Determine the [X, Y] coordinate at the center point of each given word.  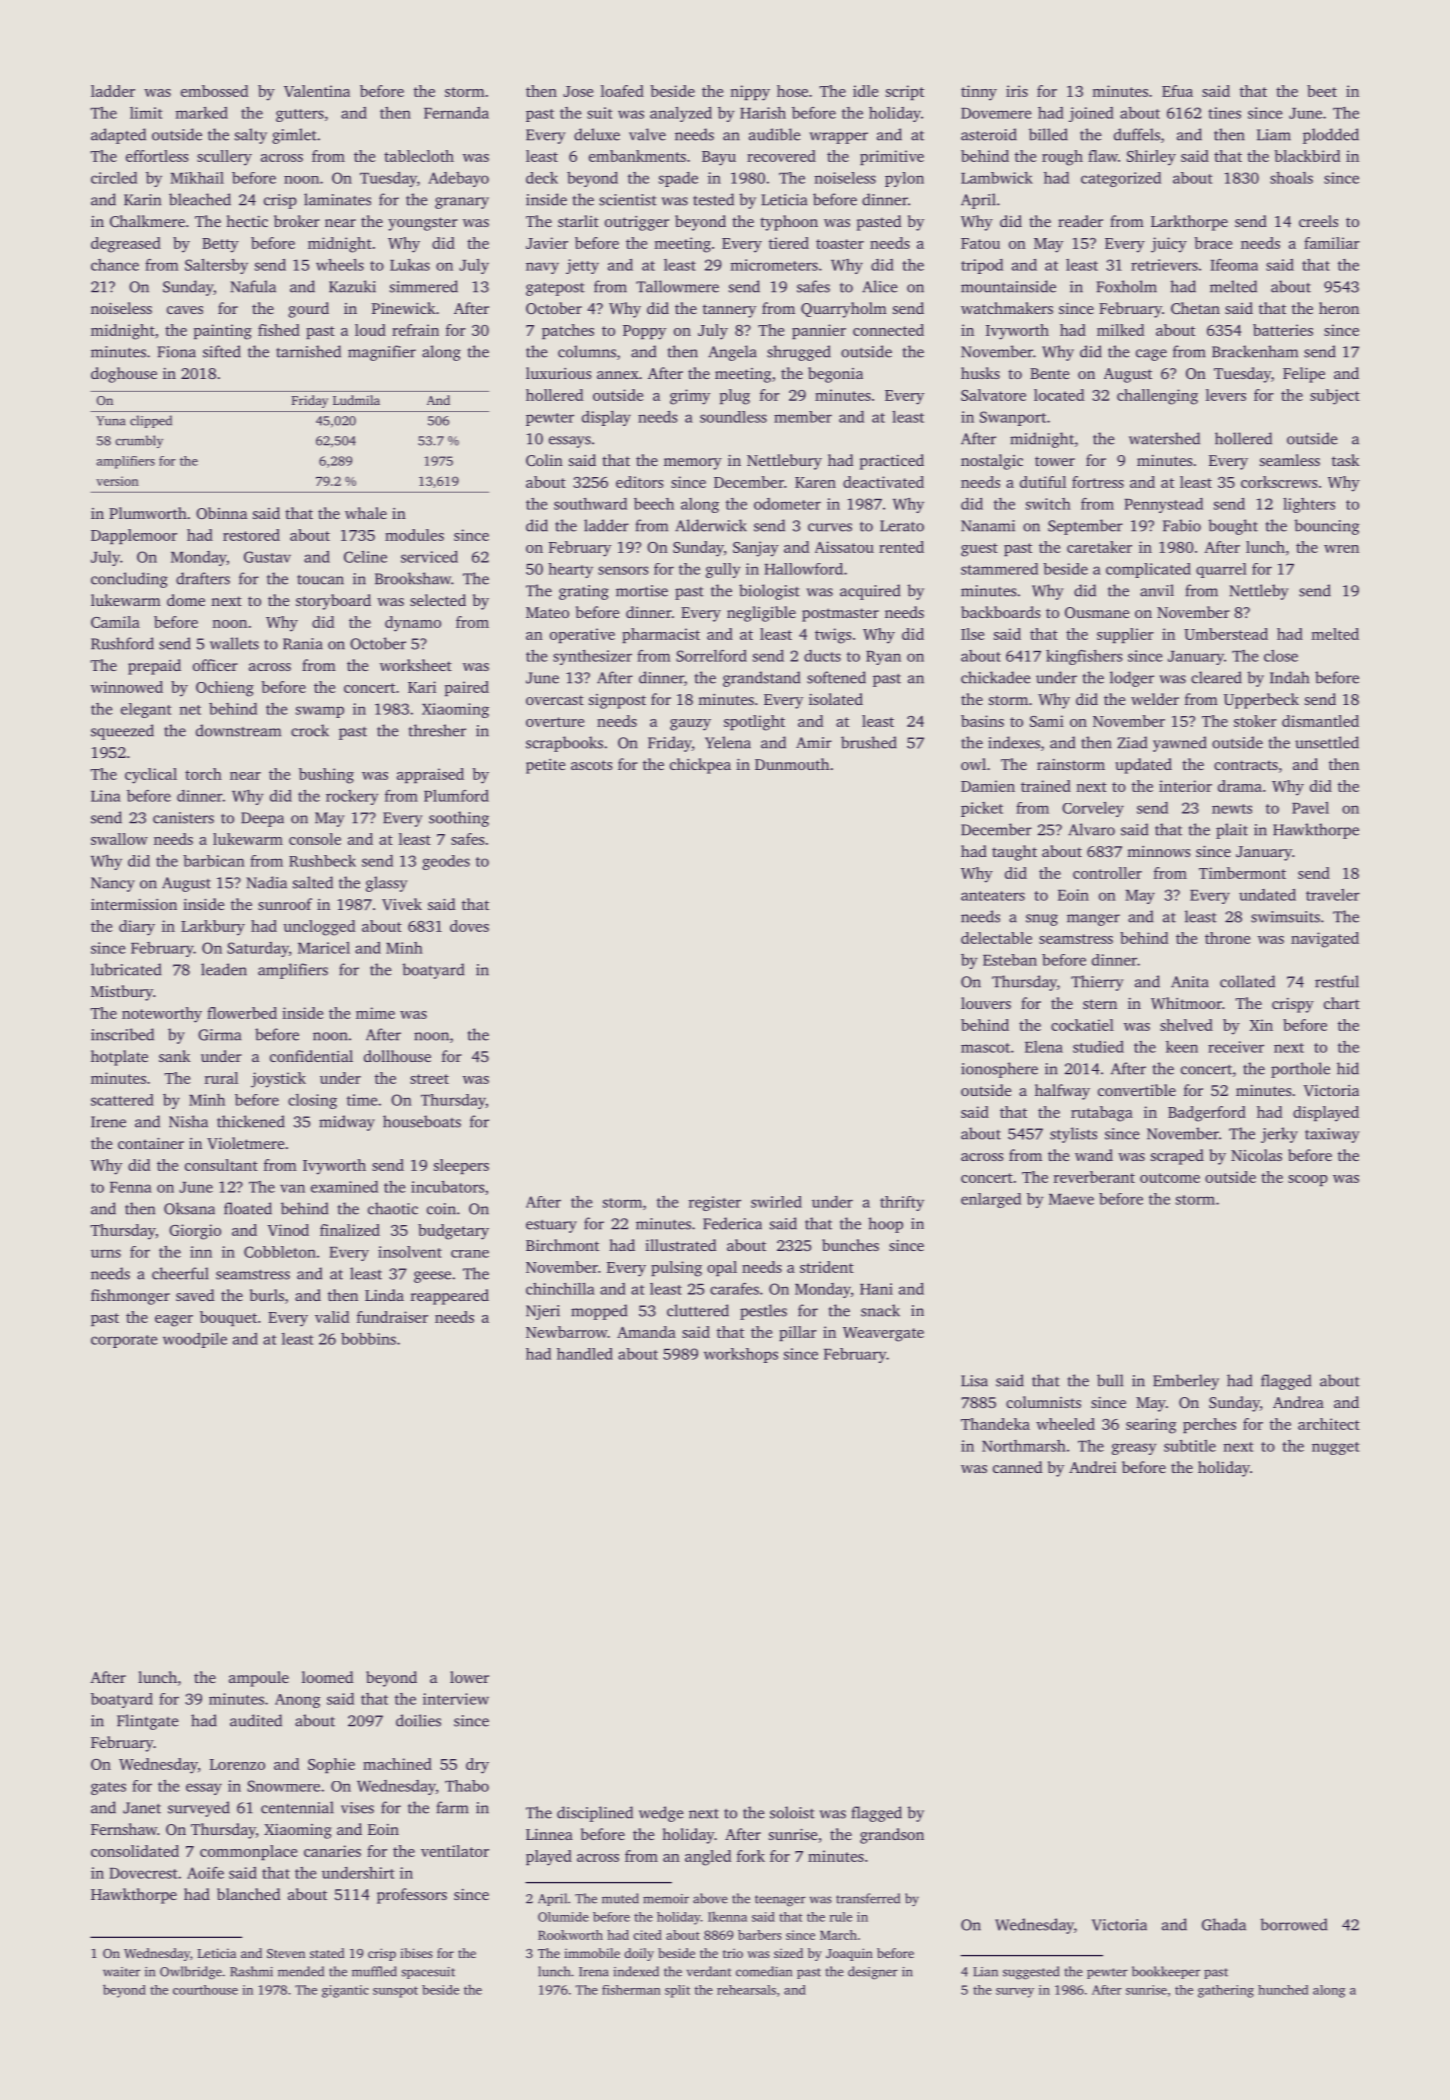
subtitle [1190, 1446]
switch [1048, 504]
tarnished [308, 351]
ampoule [259, 1679]
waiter [121, 1972]
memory [693, 464]
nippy [750, 93]
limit [146, 113]
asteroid [989, 134]
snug [1042, 920]
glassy [386, 884]
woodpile [195, 1340]
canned [1017, 1467]
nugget [1336, 1448]
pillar [798, 1333]
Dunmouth [792, 764]
